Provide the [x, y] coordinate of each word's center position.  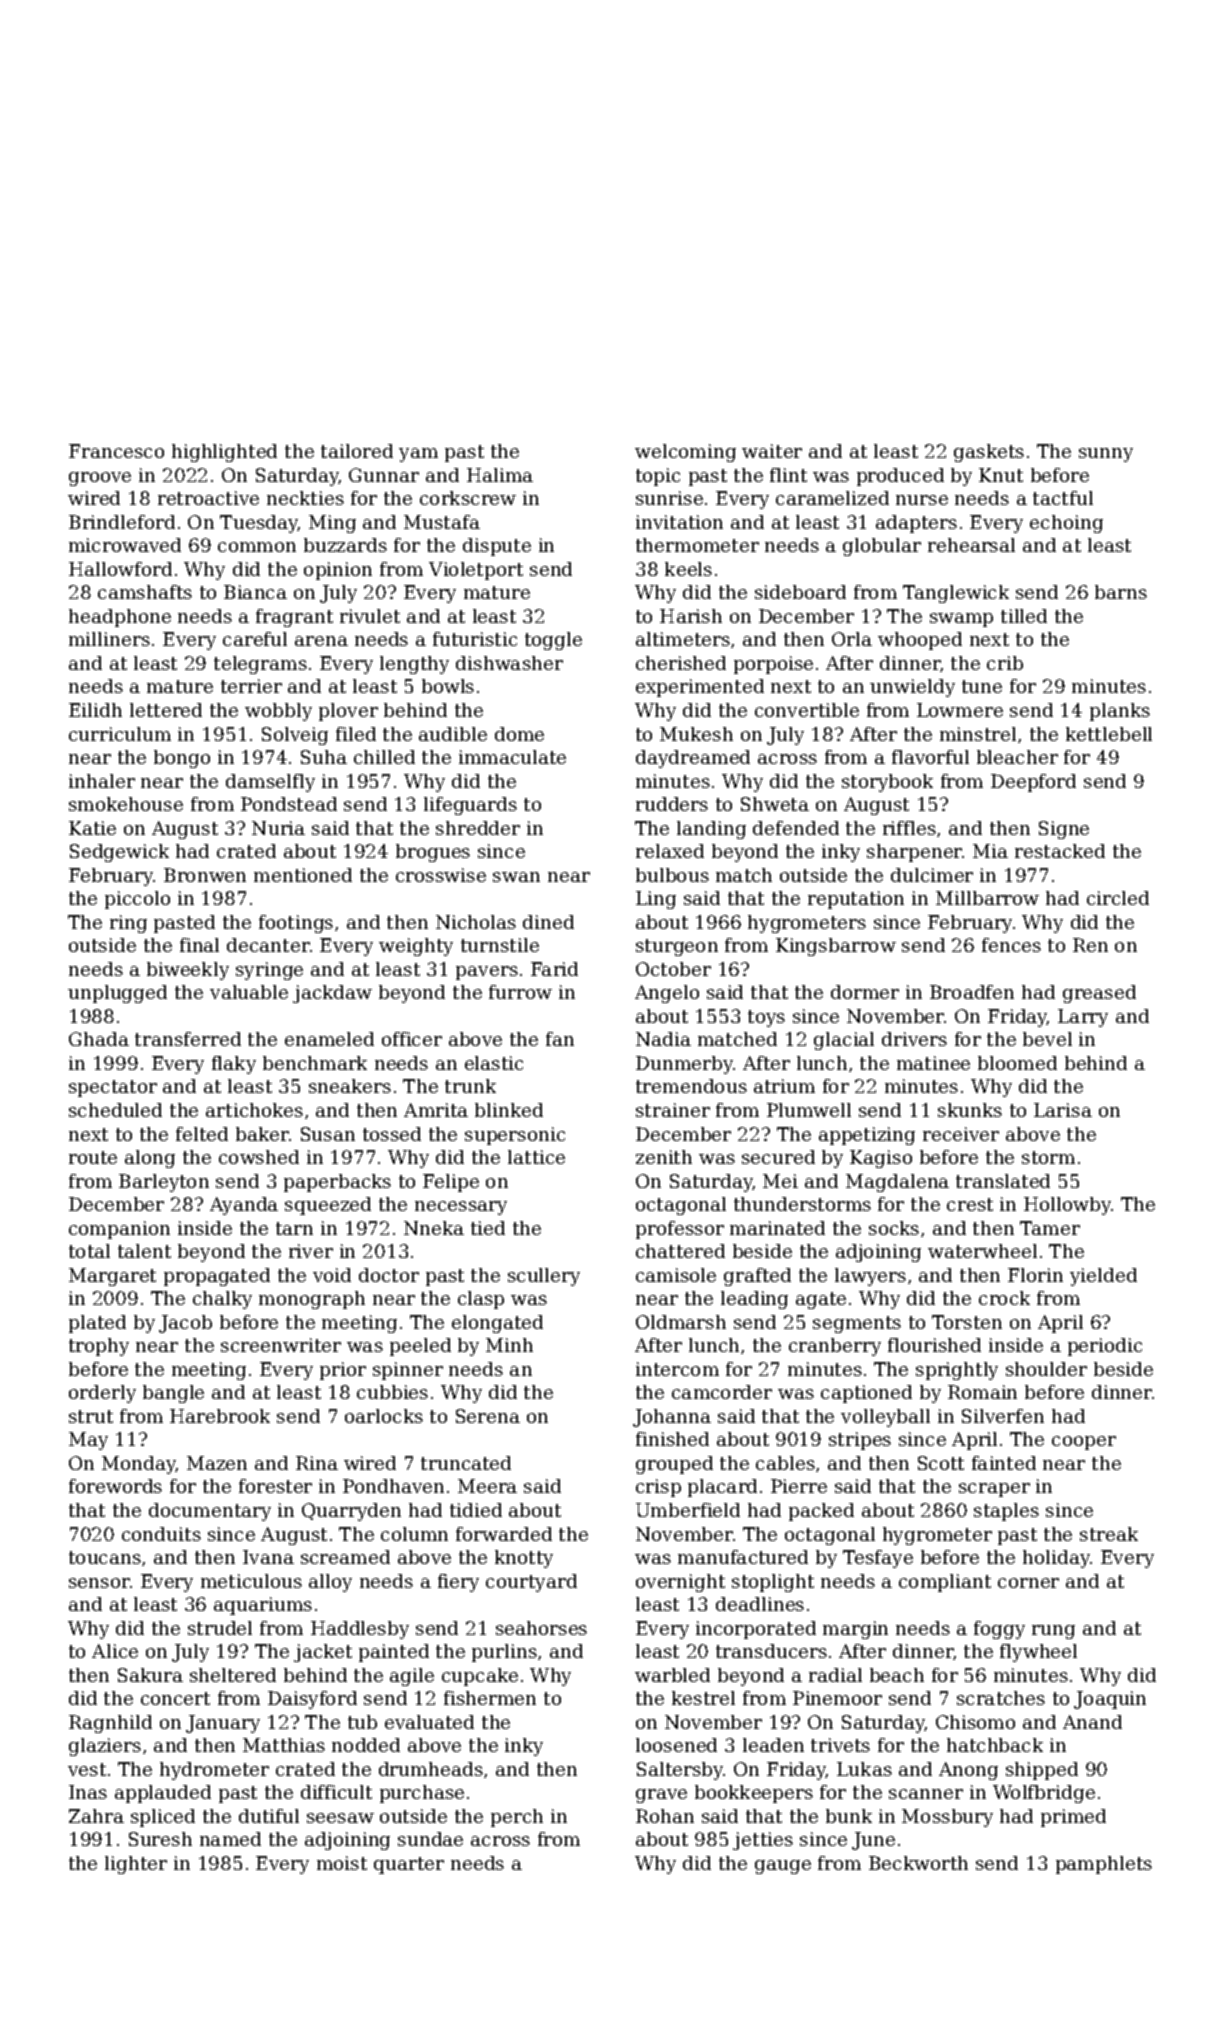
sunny [1106, 455]
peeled [420, 1347]
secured [778, 1157]
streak [1109, 1534]
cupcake [480, 1677]
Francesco [116, 451]
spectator [113, 1088]
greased [1099, 994]
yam [418, 455]
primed [1073, 1818]
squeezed [328, 1206]
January [223, 1724]
